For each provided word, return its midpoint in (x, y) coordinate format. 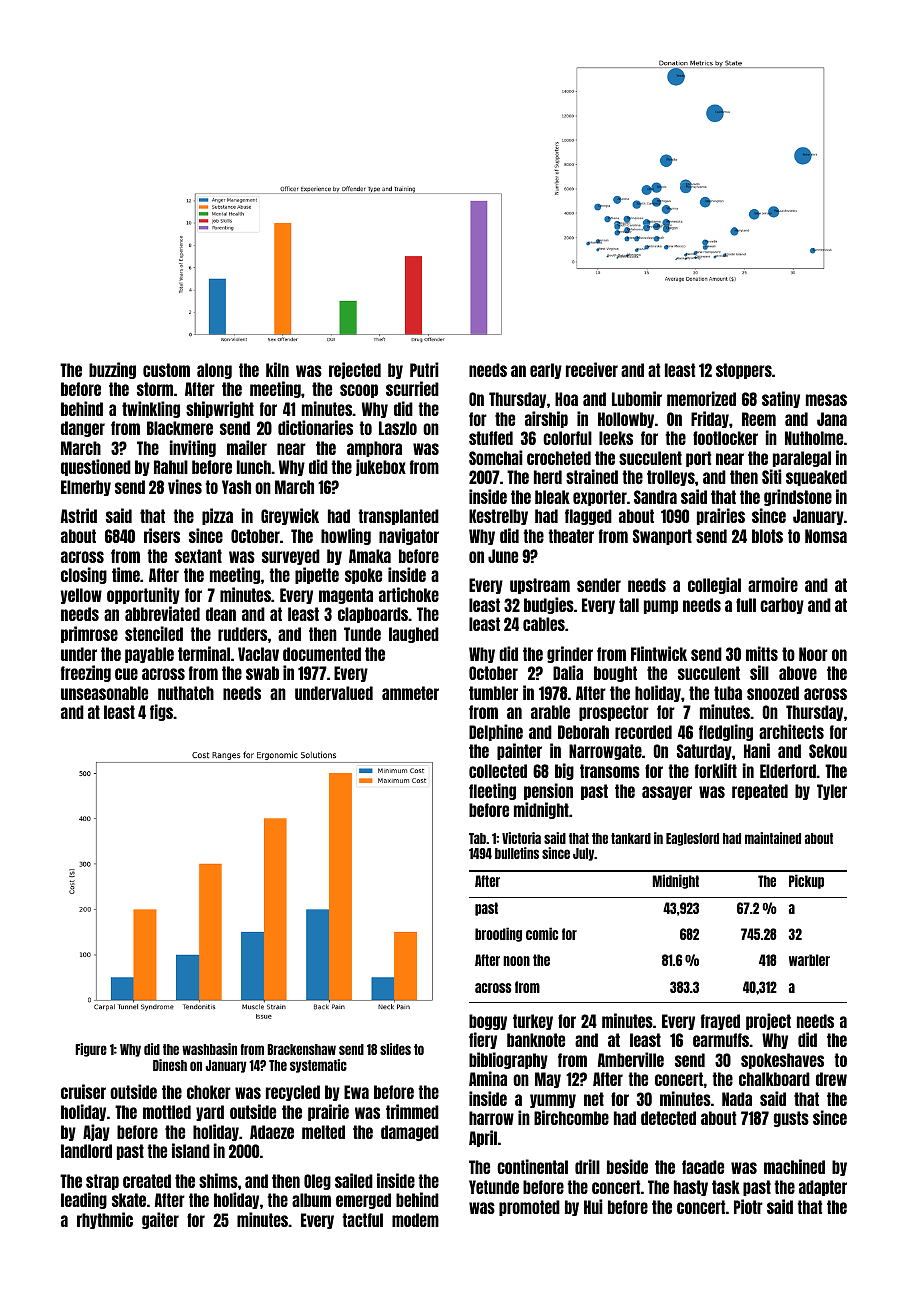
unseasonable (104, 693)
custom (166, 370)
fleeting (492, 791)
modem (415, 1220)
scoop (359, 391)
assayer (667, 793)
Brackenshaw (301, 1049)
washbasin (209, 1049)
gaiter (160, 1220)
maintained (773, 838)
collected (498, 771)
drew (831, 1079)
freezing (86, 673)
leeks (616, 438)
